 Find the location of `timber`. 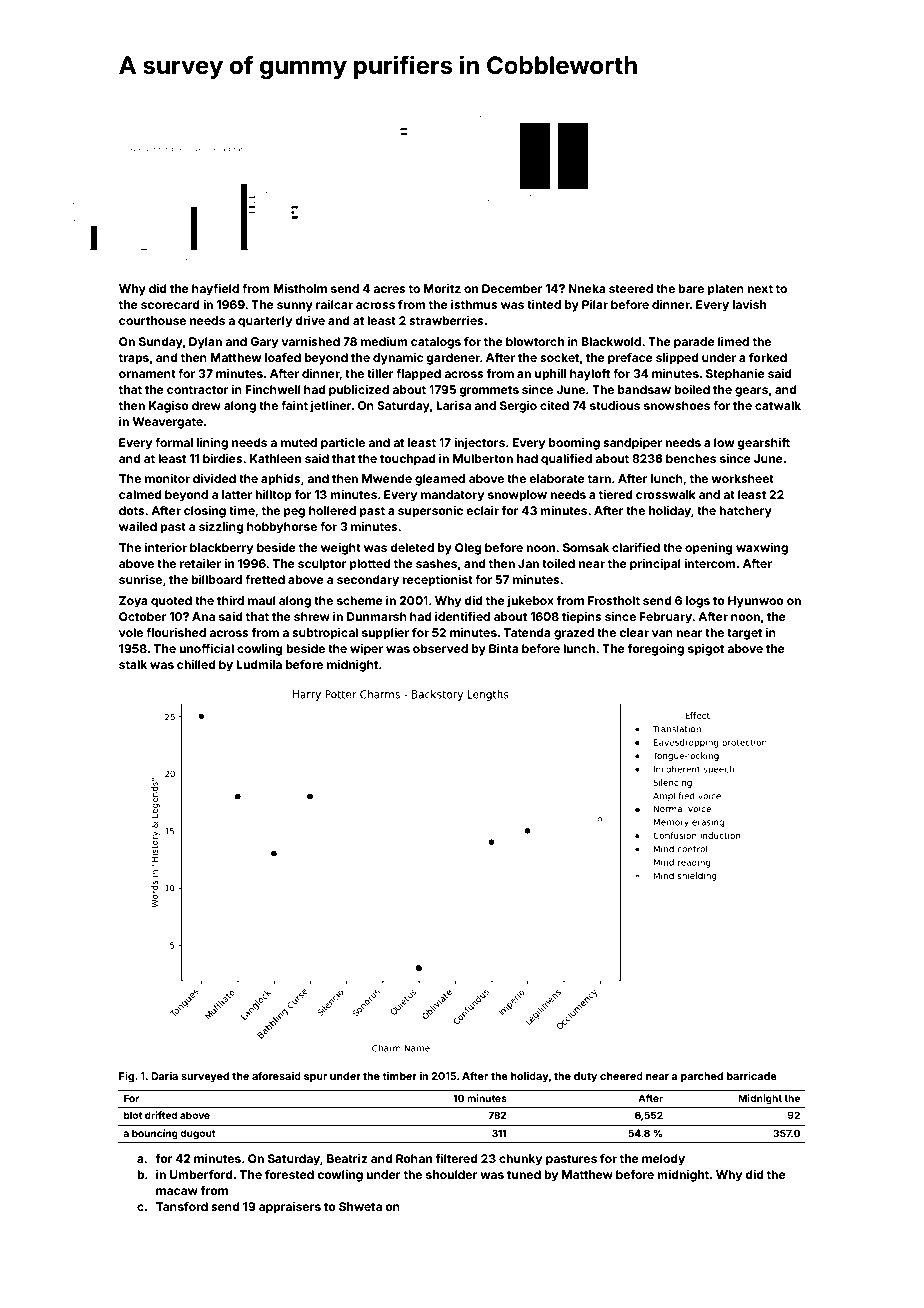

timber is located at coordinates (399, 1076).
